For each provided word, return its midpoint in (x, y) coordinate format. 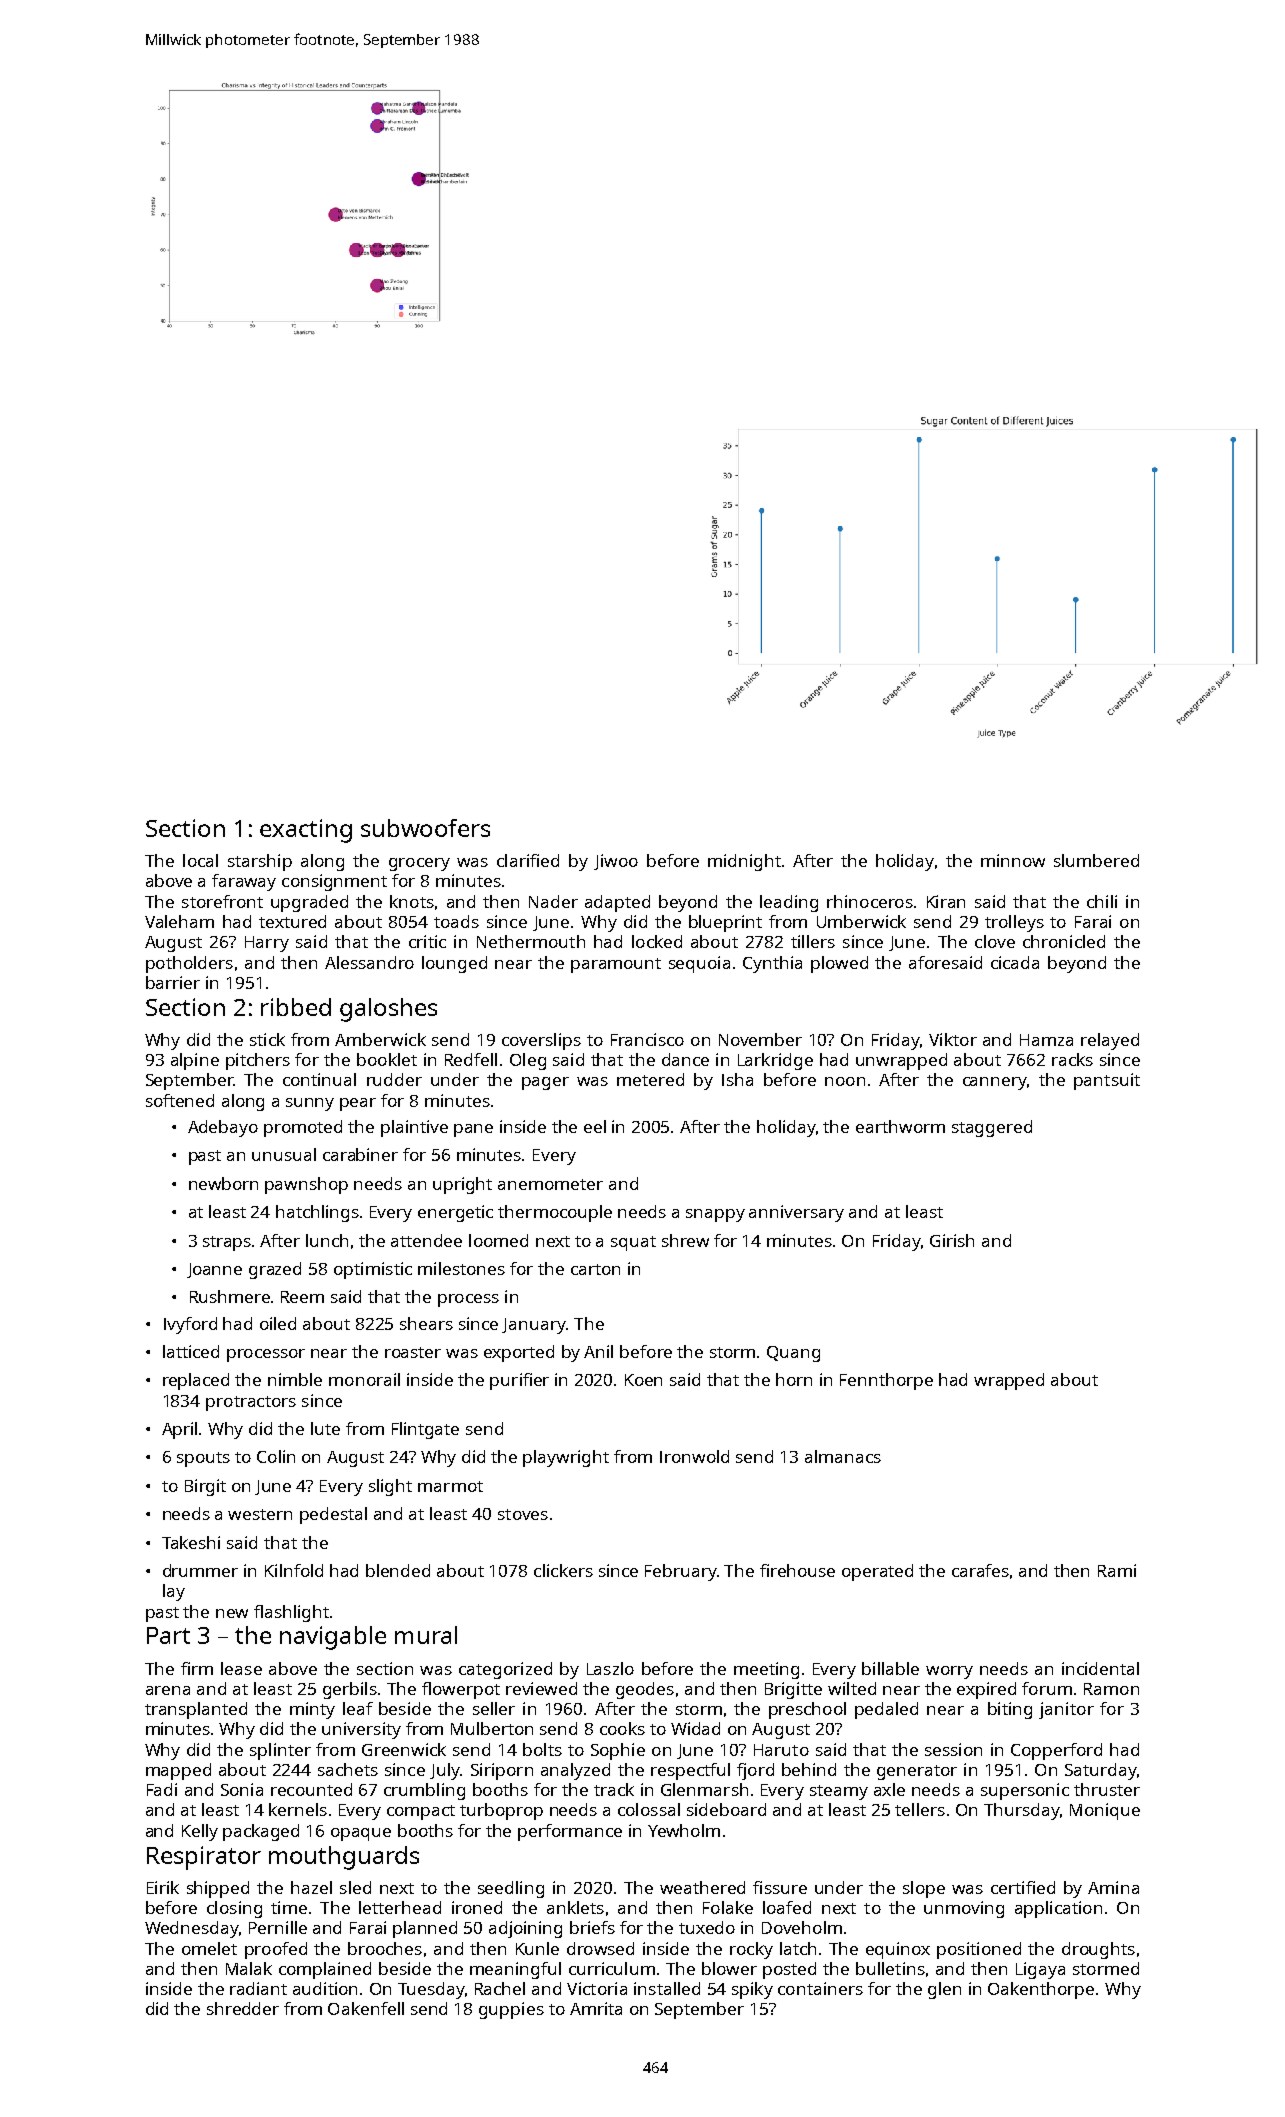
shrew (685, 1240)
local (200, 860)
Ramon (1111, 1689)
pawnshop (306, 1185)
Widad (695, 1728)
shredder (243, 2008)
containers (820, 1988)
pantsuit (1107, 1081)
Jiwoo (616, 862)
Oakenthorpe (1041, 1990)
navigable (333, 1638)
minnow (1013, 860)
